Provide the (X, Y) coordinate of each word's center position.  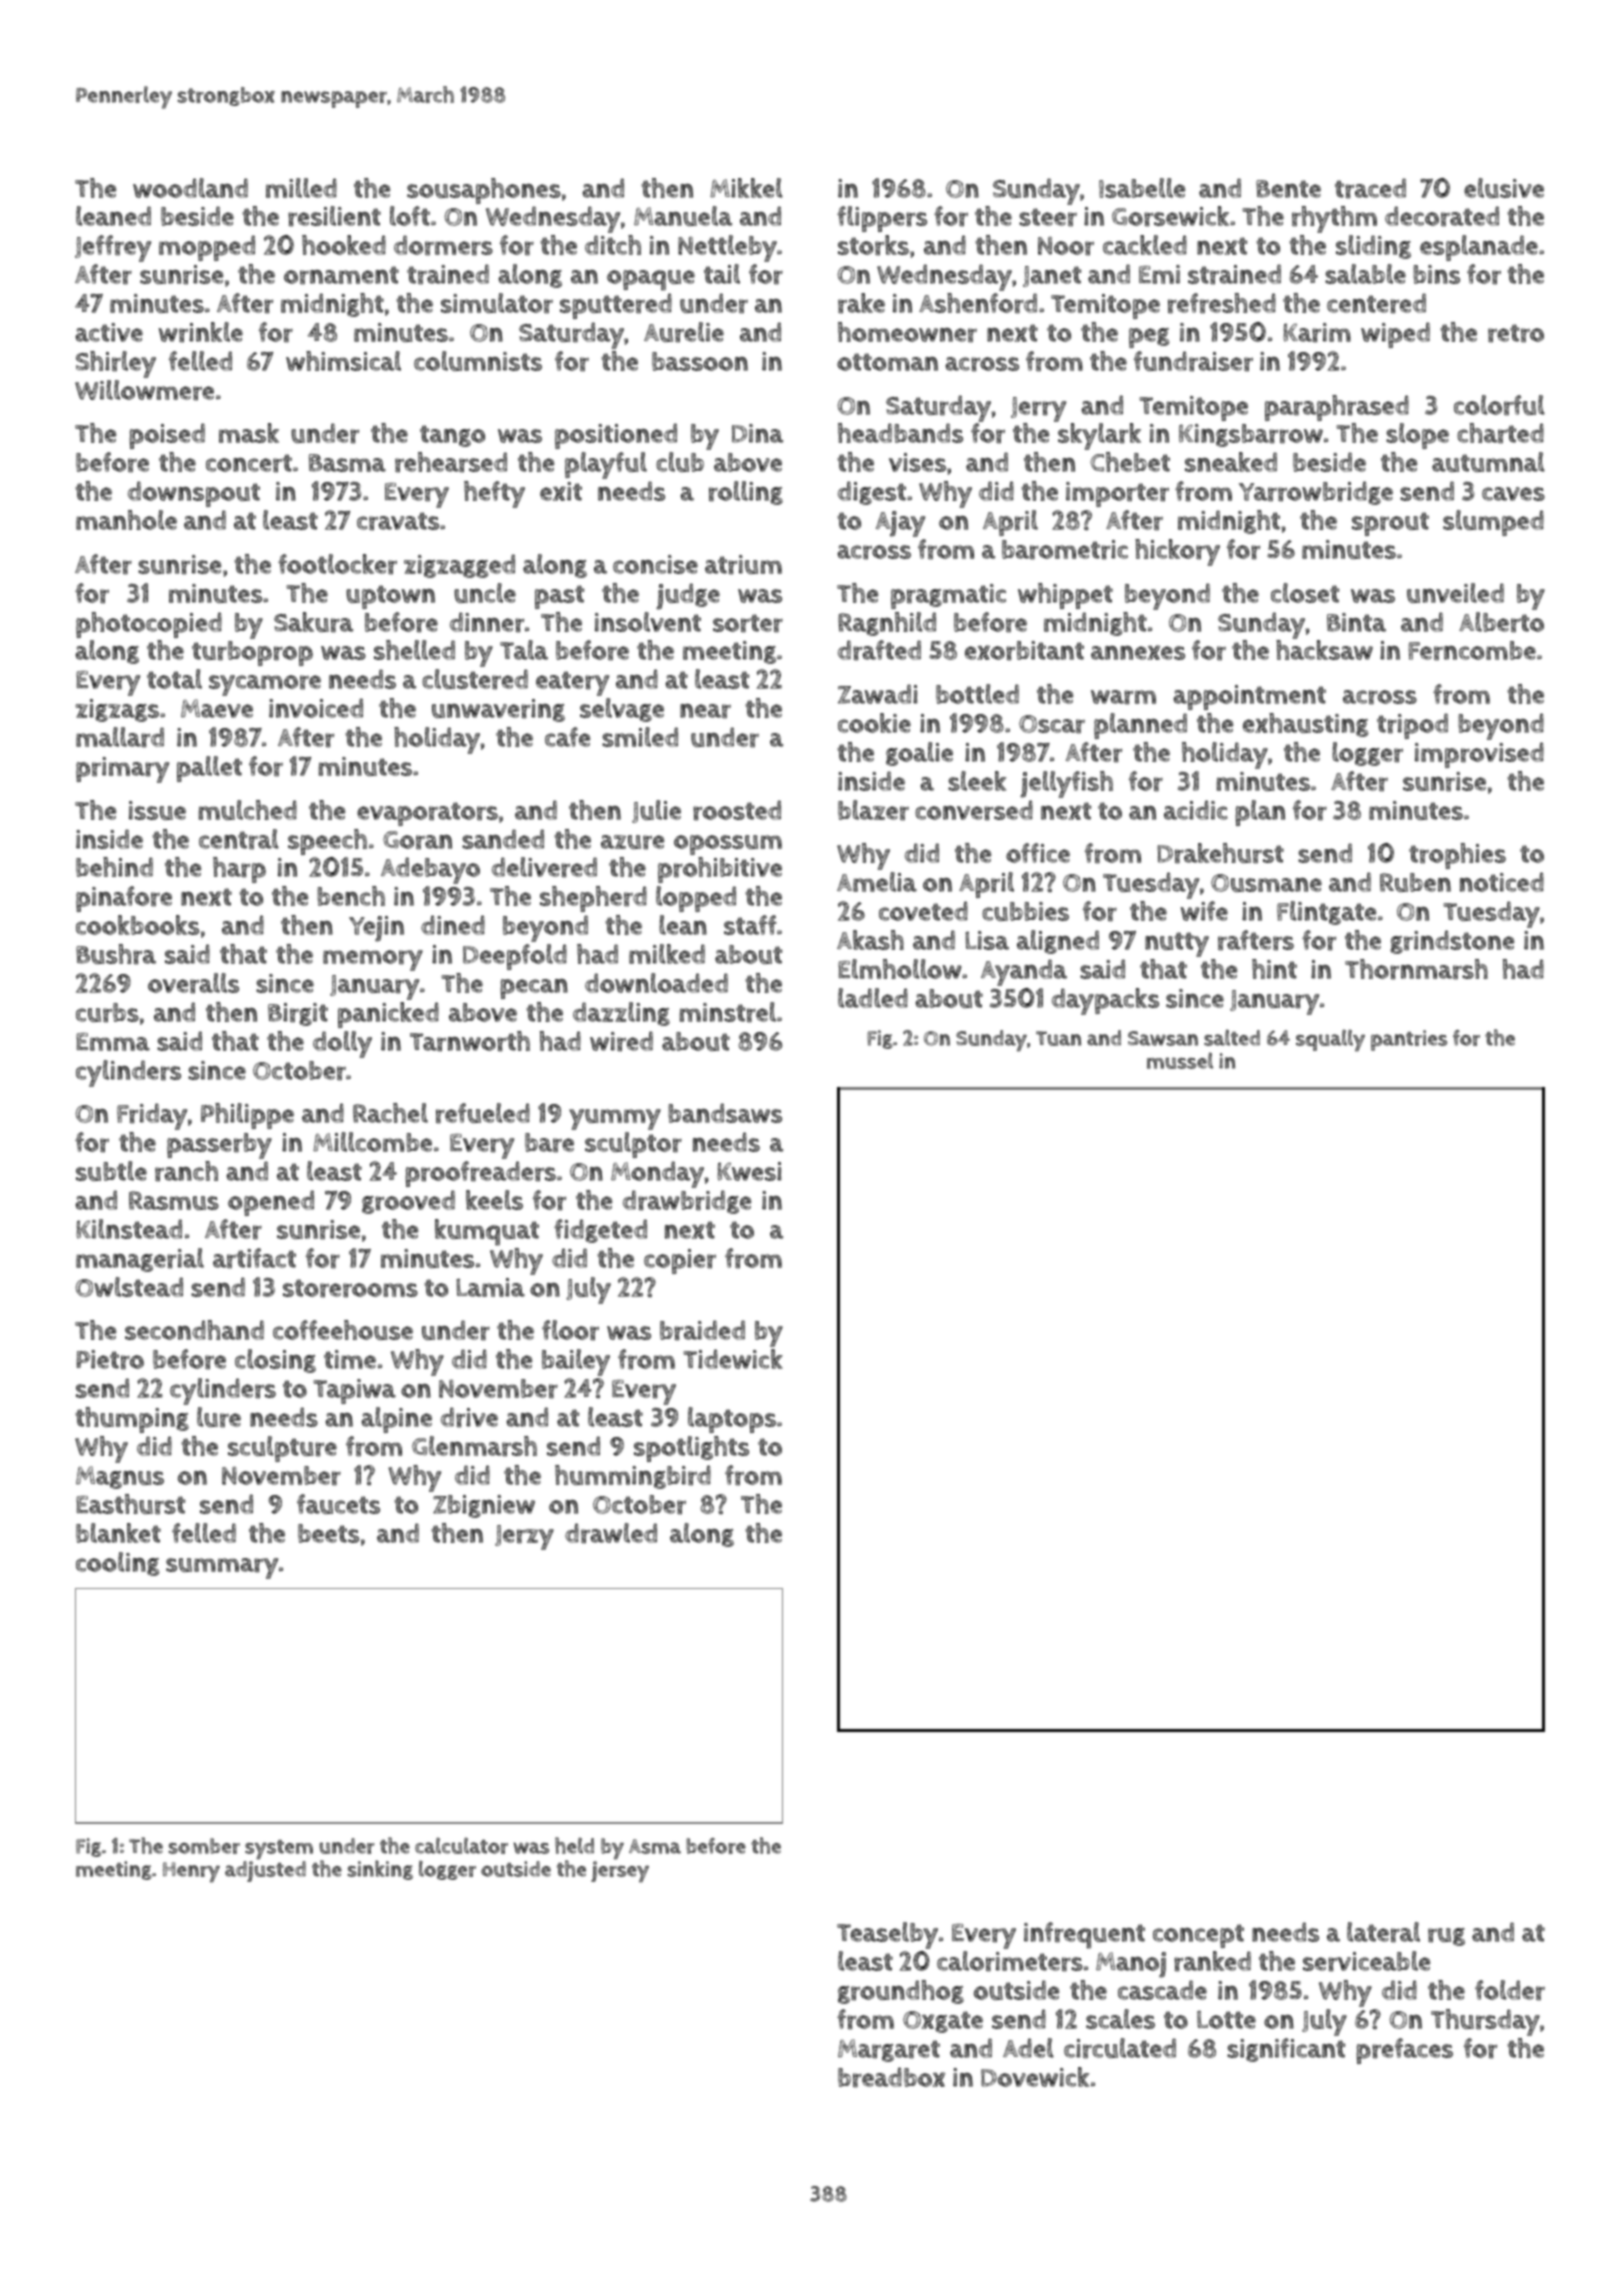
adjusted (265, 1871)
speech (327, 842)
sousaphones (484, 191)
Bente (1288, 189)
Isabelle (1142, 188)
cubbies (1025, 911)
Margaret (889, 2050)
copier (680, 1261)
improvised (1479, 755)
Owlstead (129, 1287)
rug (1446, 1937)
